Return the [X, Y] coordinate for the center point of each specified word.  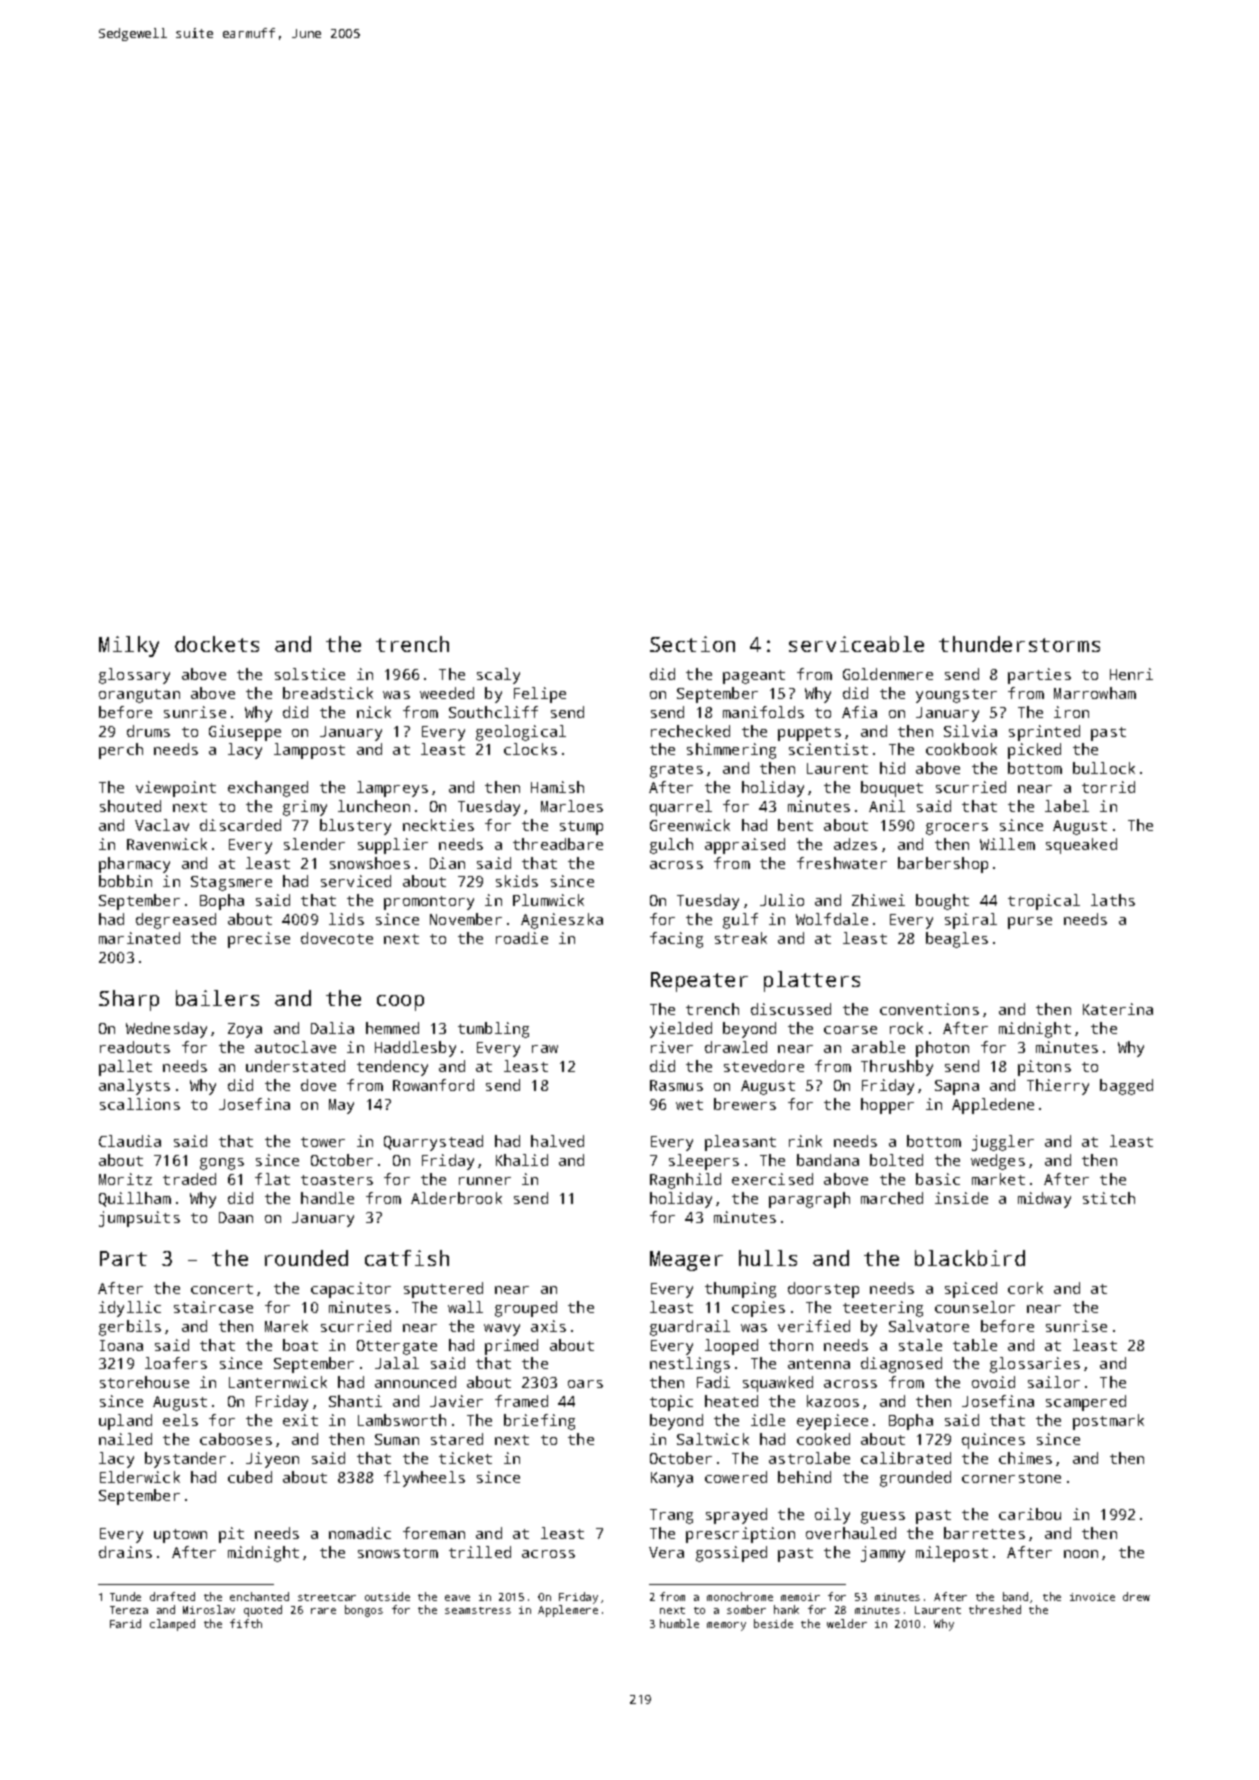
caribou [1030, 1514]
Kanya [672, 1479]
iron [1071, 712]
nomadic [360, 1533]
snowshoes [370, 863]
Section [692, 644]
